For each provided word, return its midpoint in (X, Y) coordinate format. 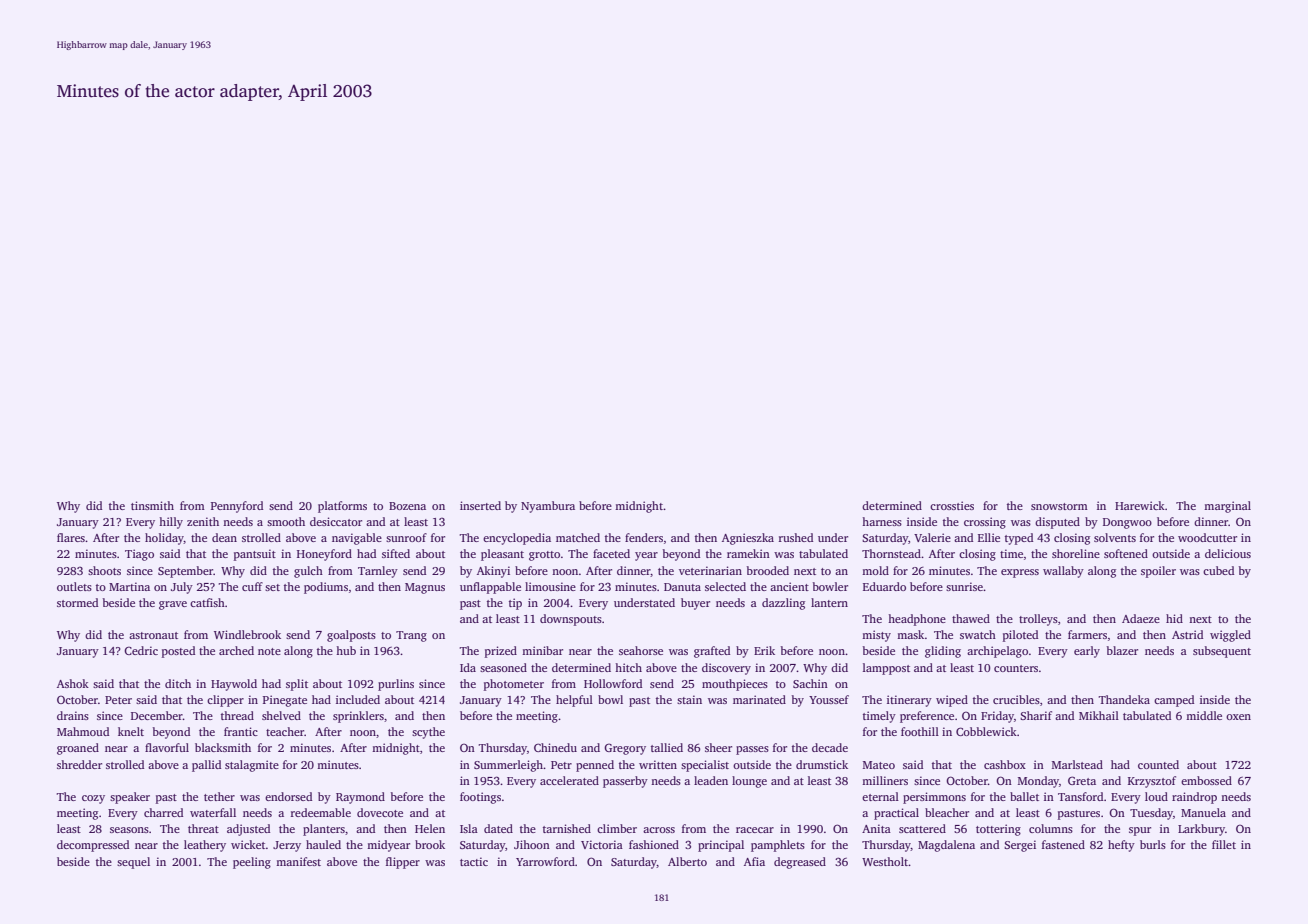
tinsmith (152, 505)
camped (1174, 701)
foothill (920, 731)
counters (1016, 668)
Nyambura (548, 507)
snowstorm (1059, 506)
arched (236, 650)
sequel (133, 863)
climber (617, 828)
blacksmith (223, 747)
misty (876, 636)
